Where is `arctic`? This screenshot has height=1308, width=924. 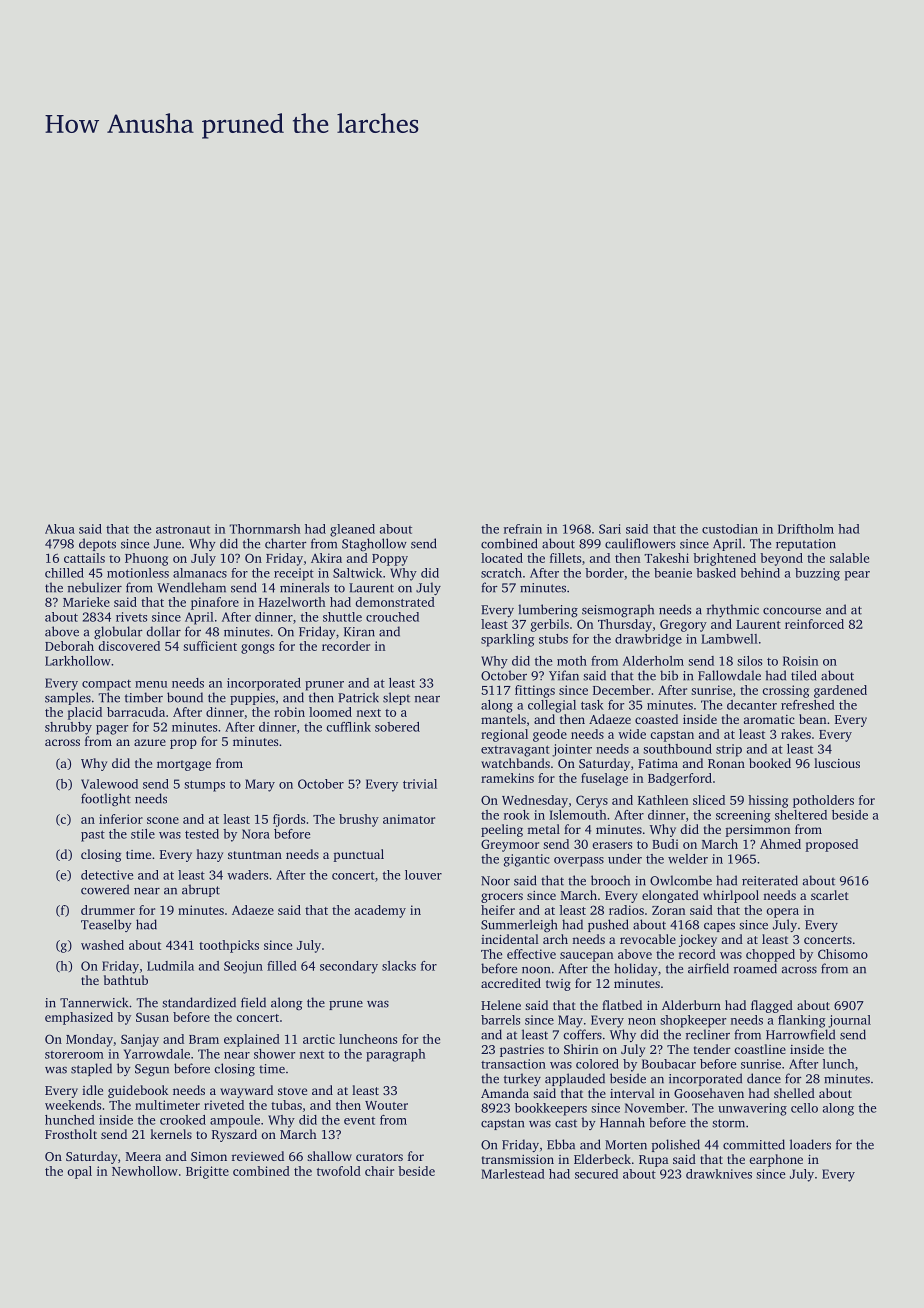 arctic is located at coordinates (319, 1039).
